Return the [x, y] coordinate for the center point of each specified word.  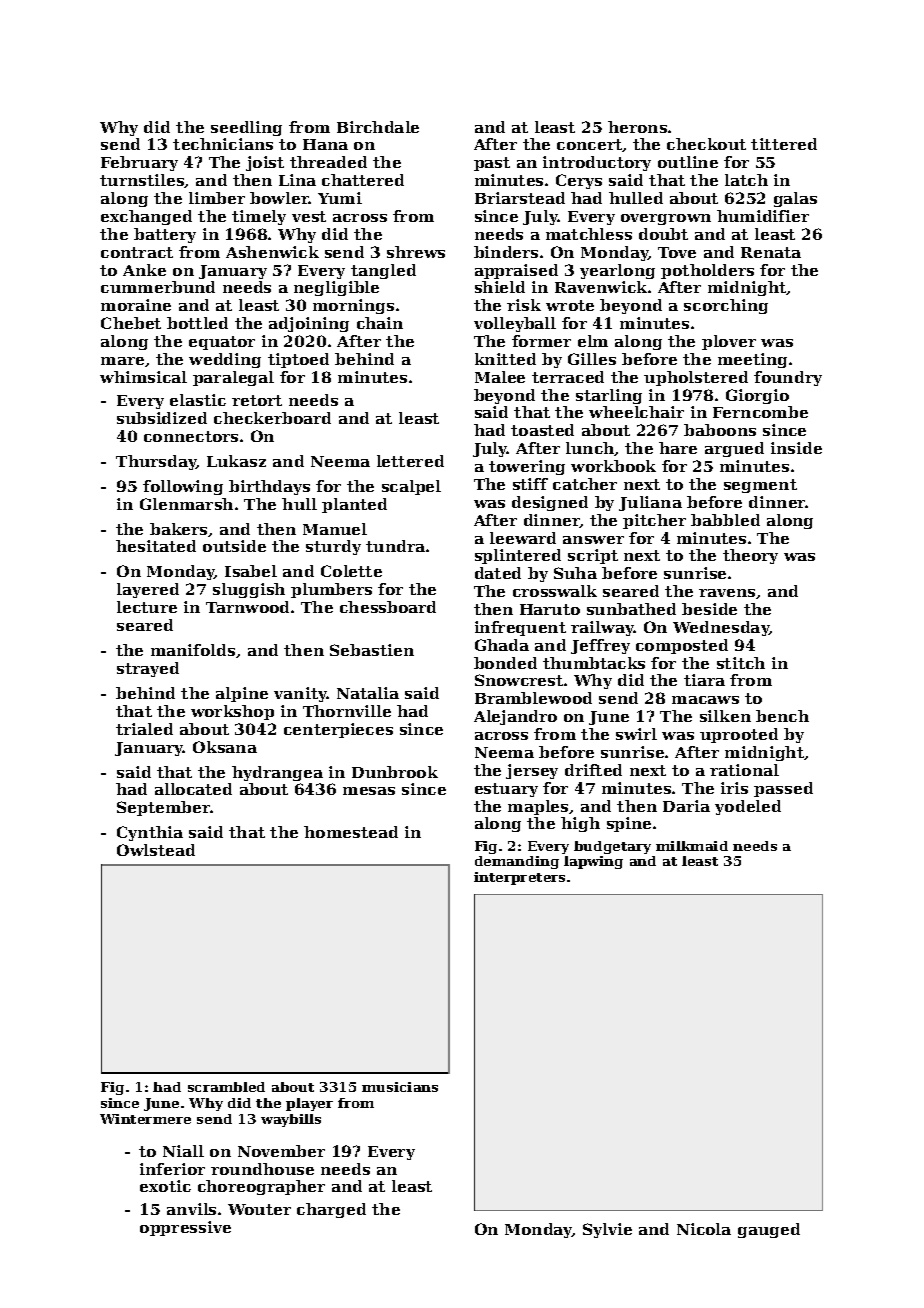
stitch [741, 663]
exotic [165, 1186]
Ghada [502, 645]
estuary [506, 790]
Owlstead [156, 850]
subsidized [162, 418]
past [492, 164]
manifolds [193, 650]
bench [782, 716]
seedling [246, 128]
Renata [771, 252]
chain [380, 323]
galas [795, 199]
